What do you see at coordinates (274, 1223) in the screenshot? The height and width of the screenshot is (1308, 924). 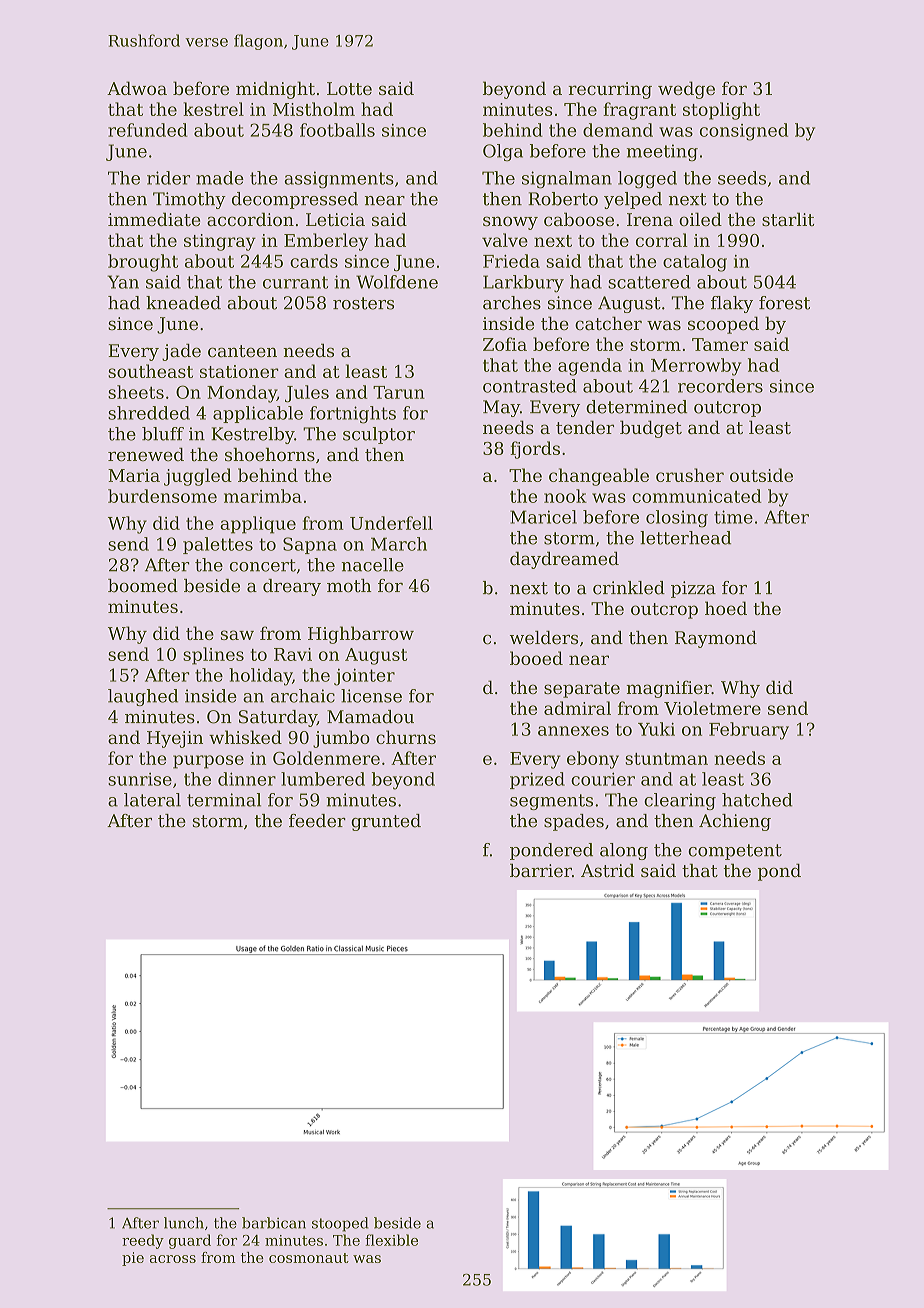 I see `barbican` at bounding box center [274, 1223].
